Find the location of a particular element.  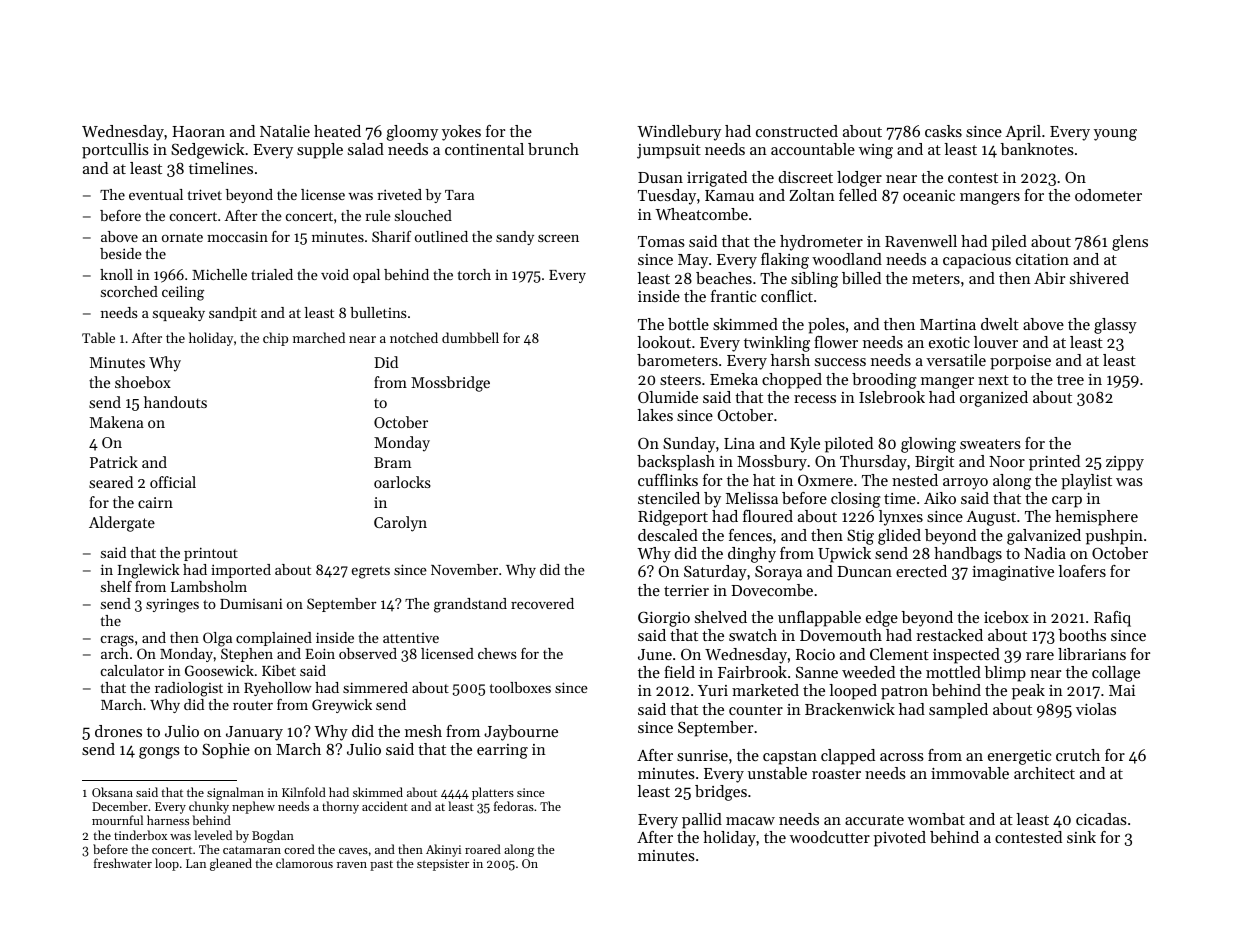

lodger is located at coordinates (859, 179).
